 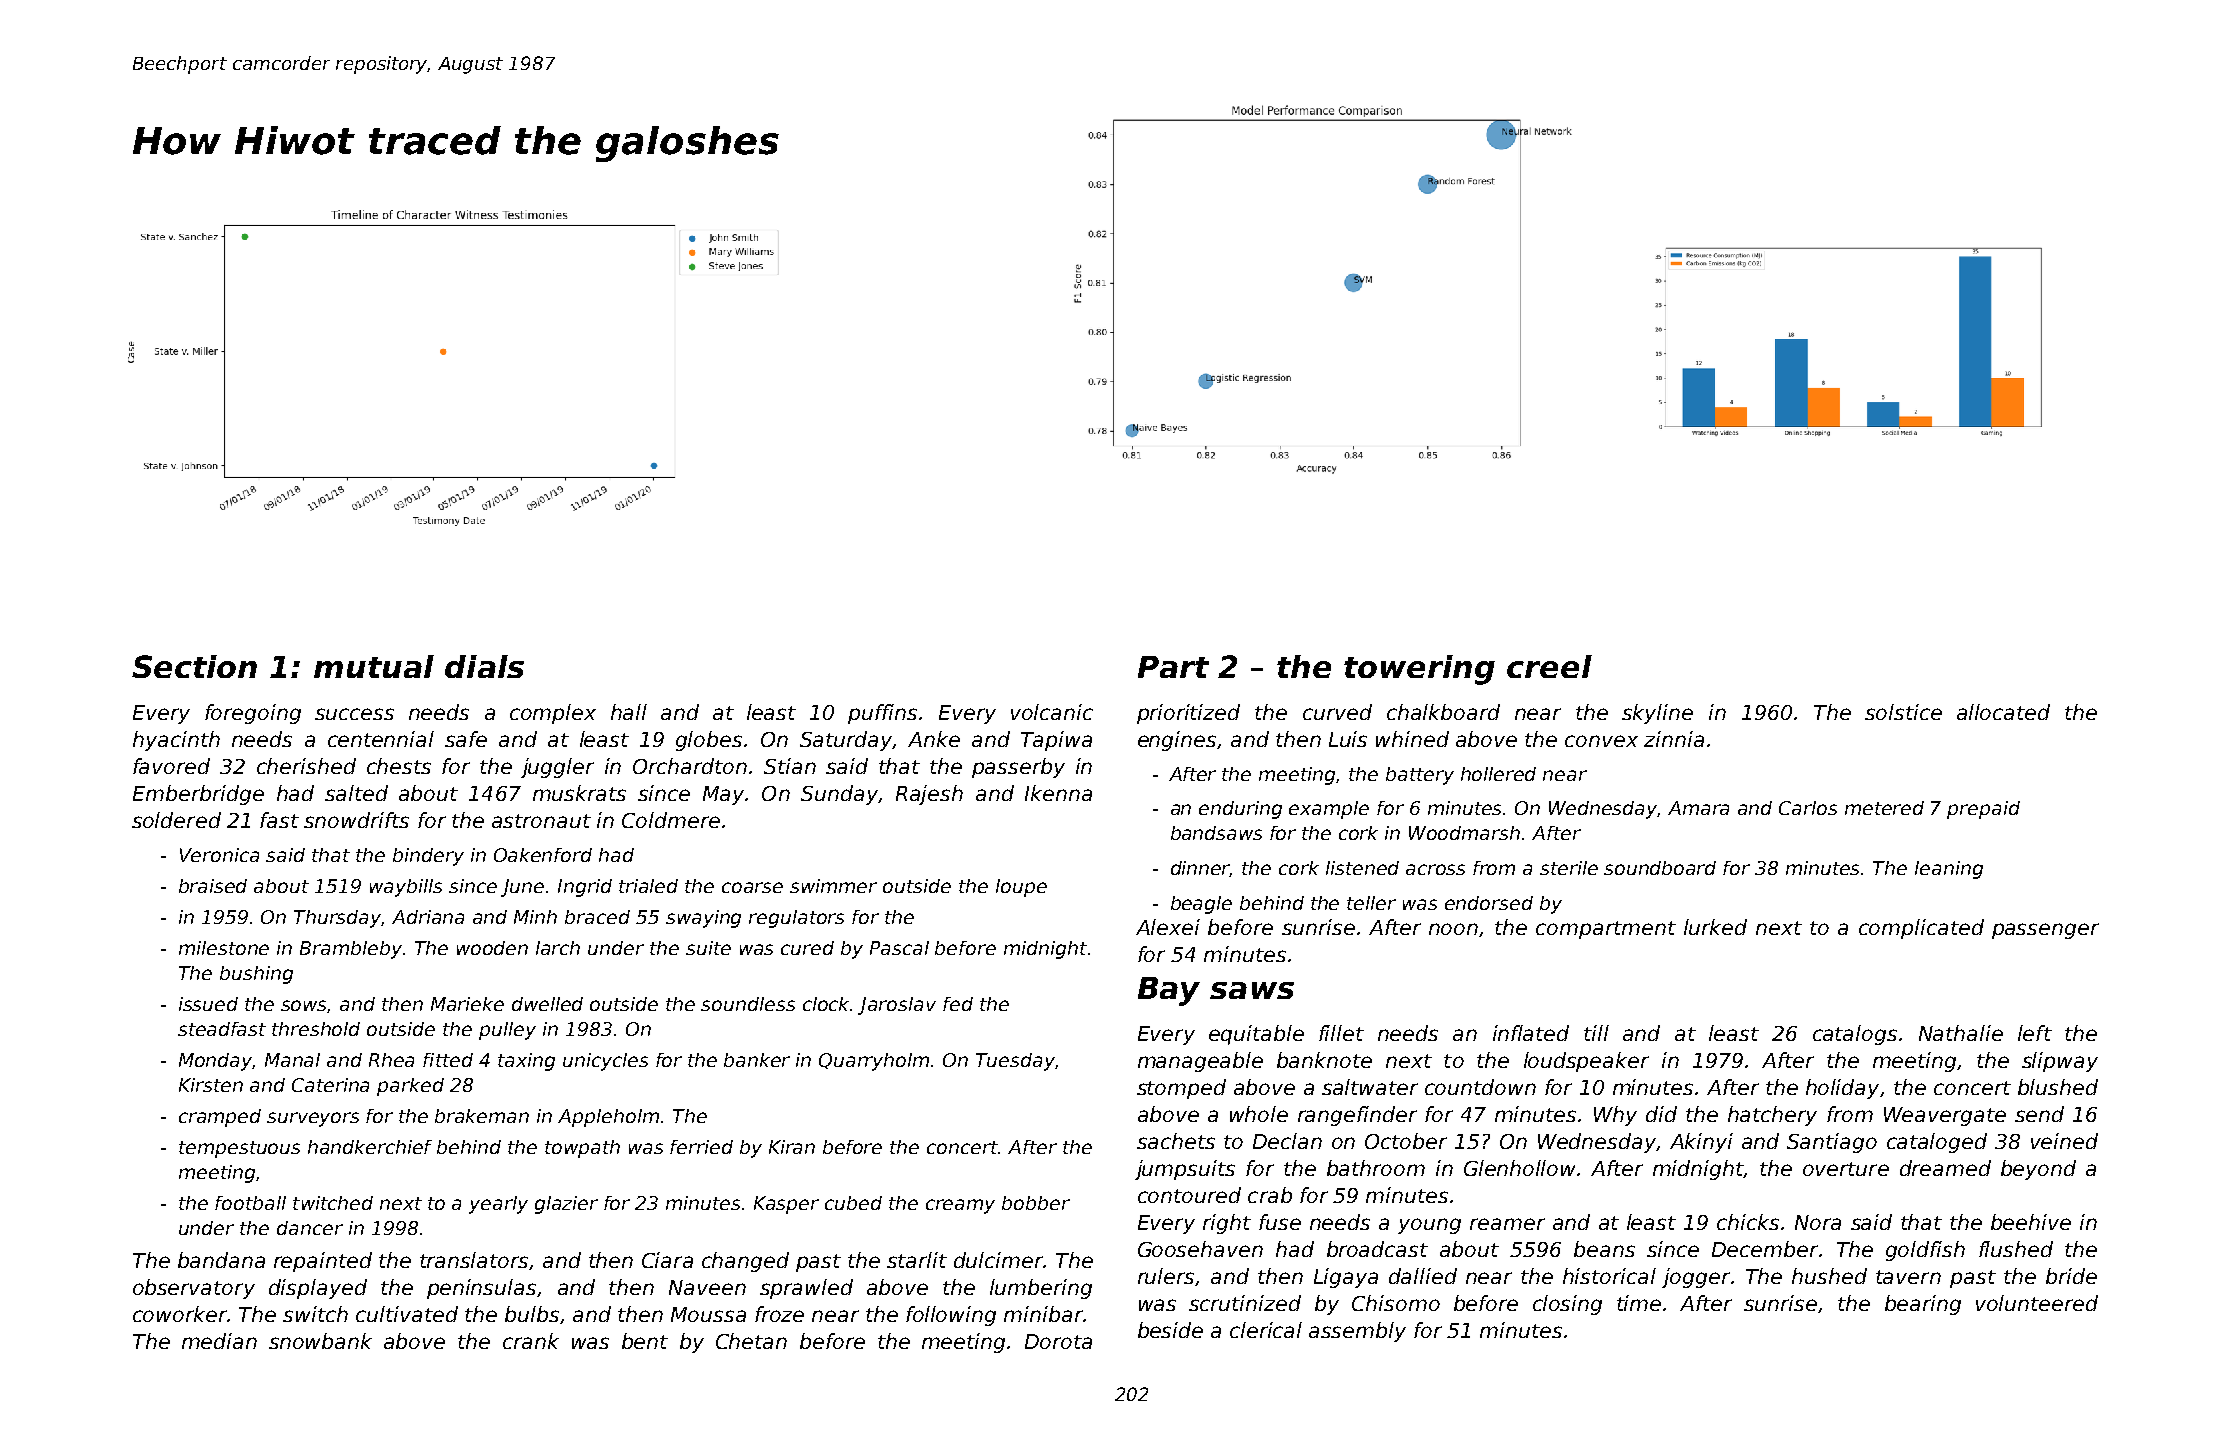 I want to click on creel, so click(x=1549, y=666).
